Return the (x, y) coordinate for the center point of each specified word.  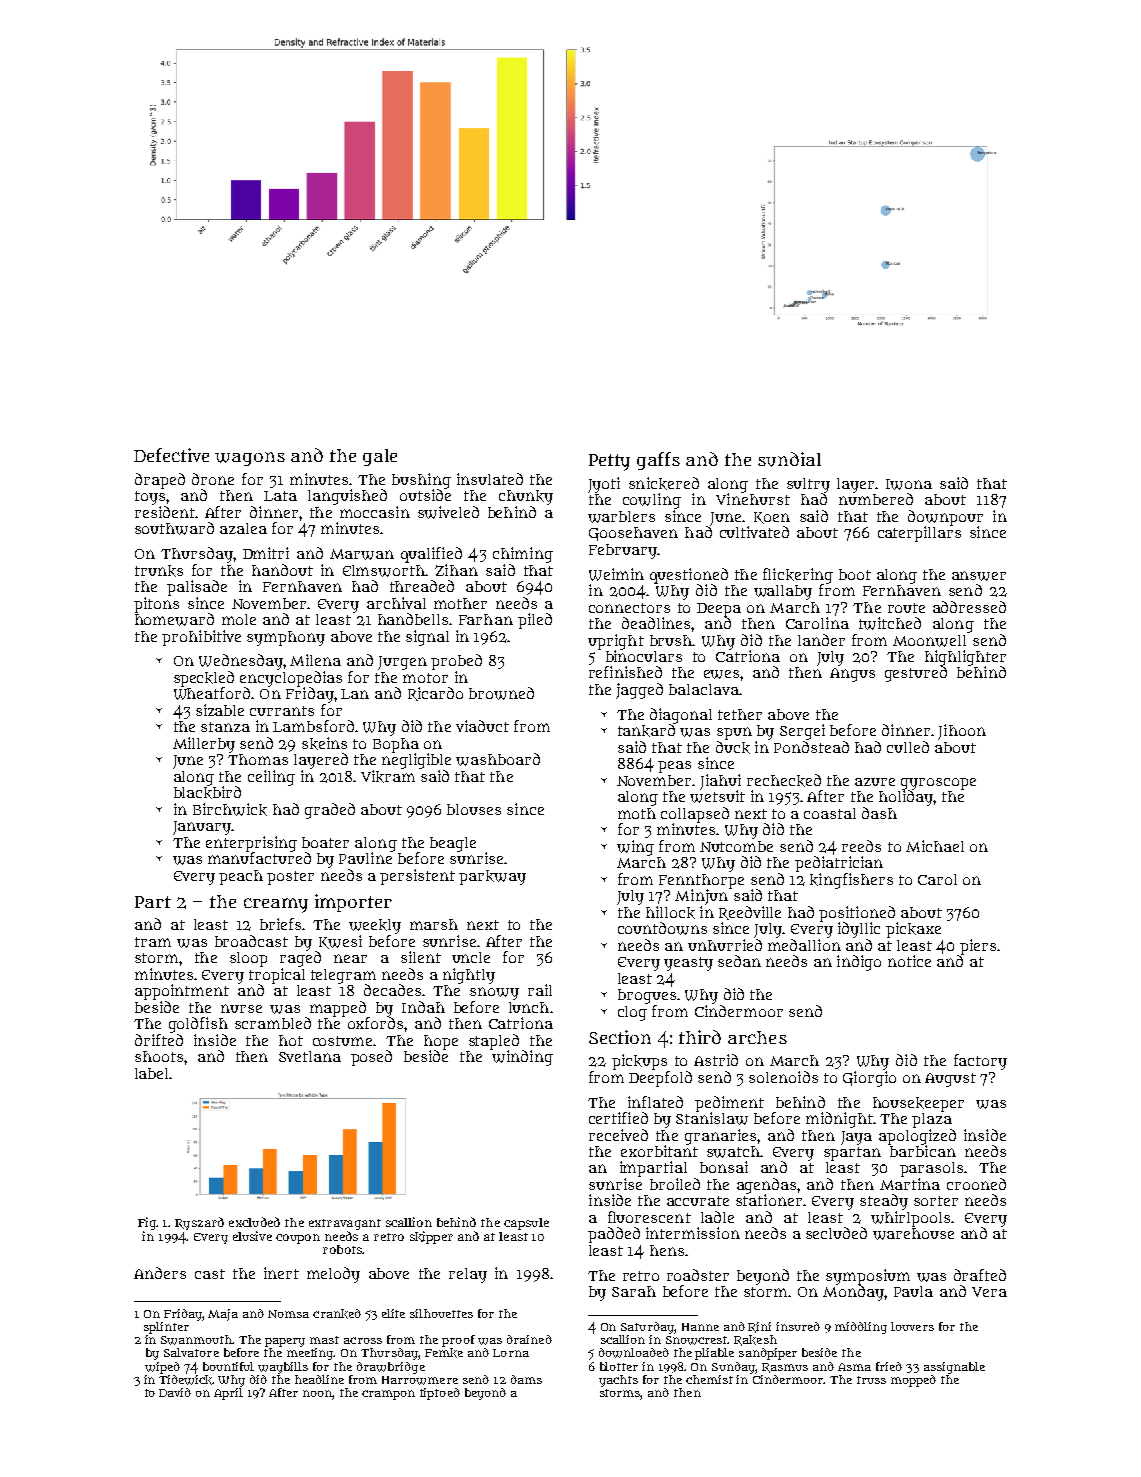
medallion (804, 945)
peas (674, 767)
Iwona (909, 484)
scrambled (273, 1023)
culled (908, 747)
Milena (315, 660)
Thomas (258, 759)
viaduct (482, 726)
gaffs (658, 461)
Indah (423, 1007)
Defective (171, 455)
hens (667, 1250)
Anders (160, 1273)
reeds (861, 846)
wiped (162, 1368)
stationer (769, 1200)
